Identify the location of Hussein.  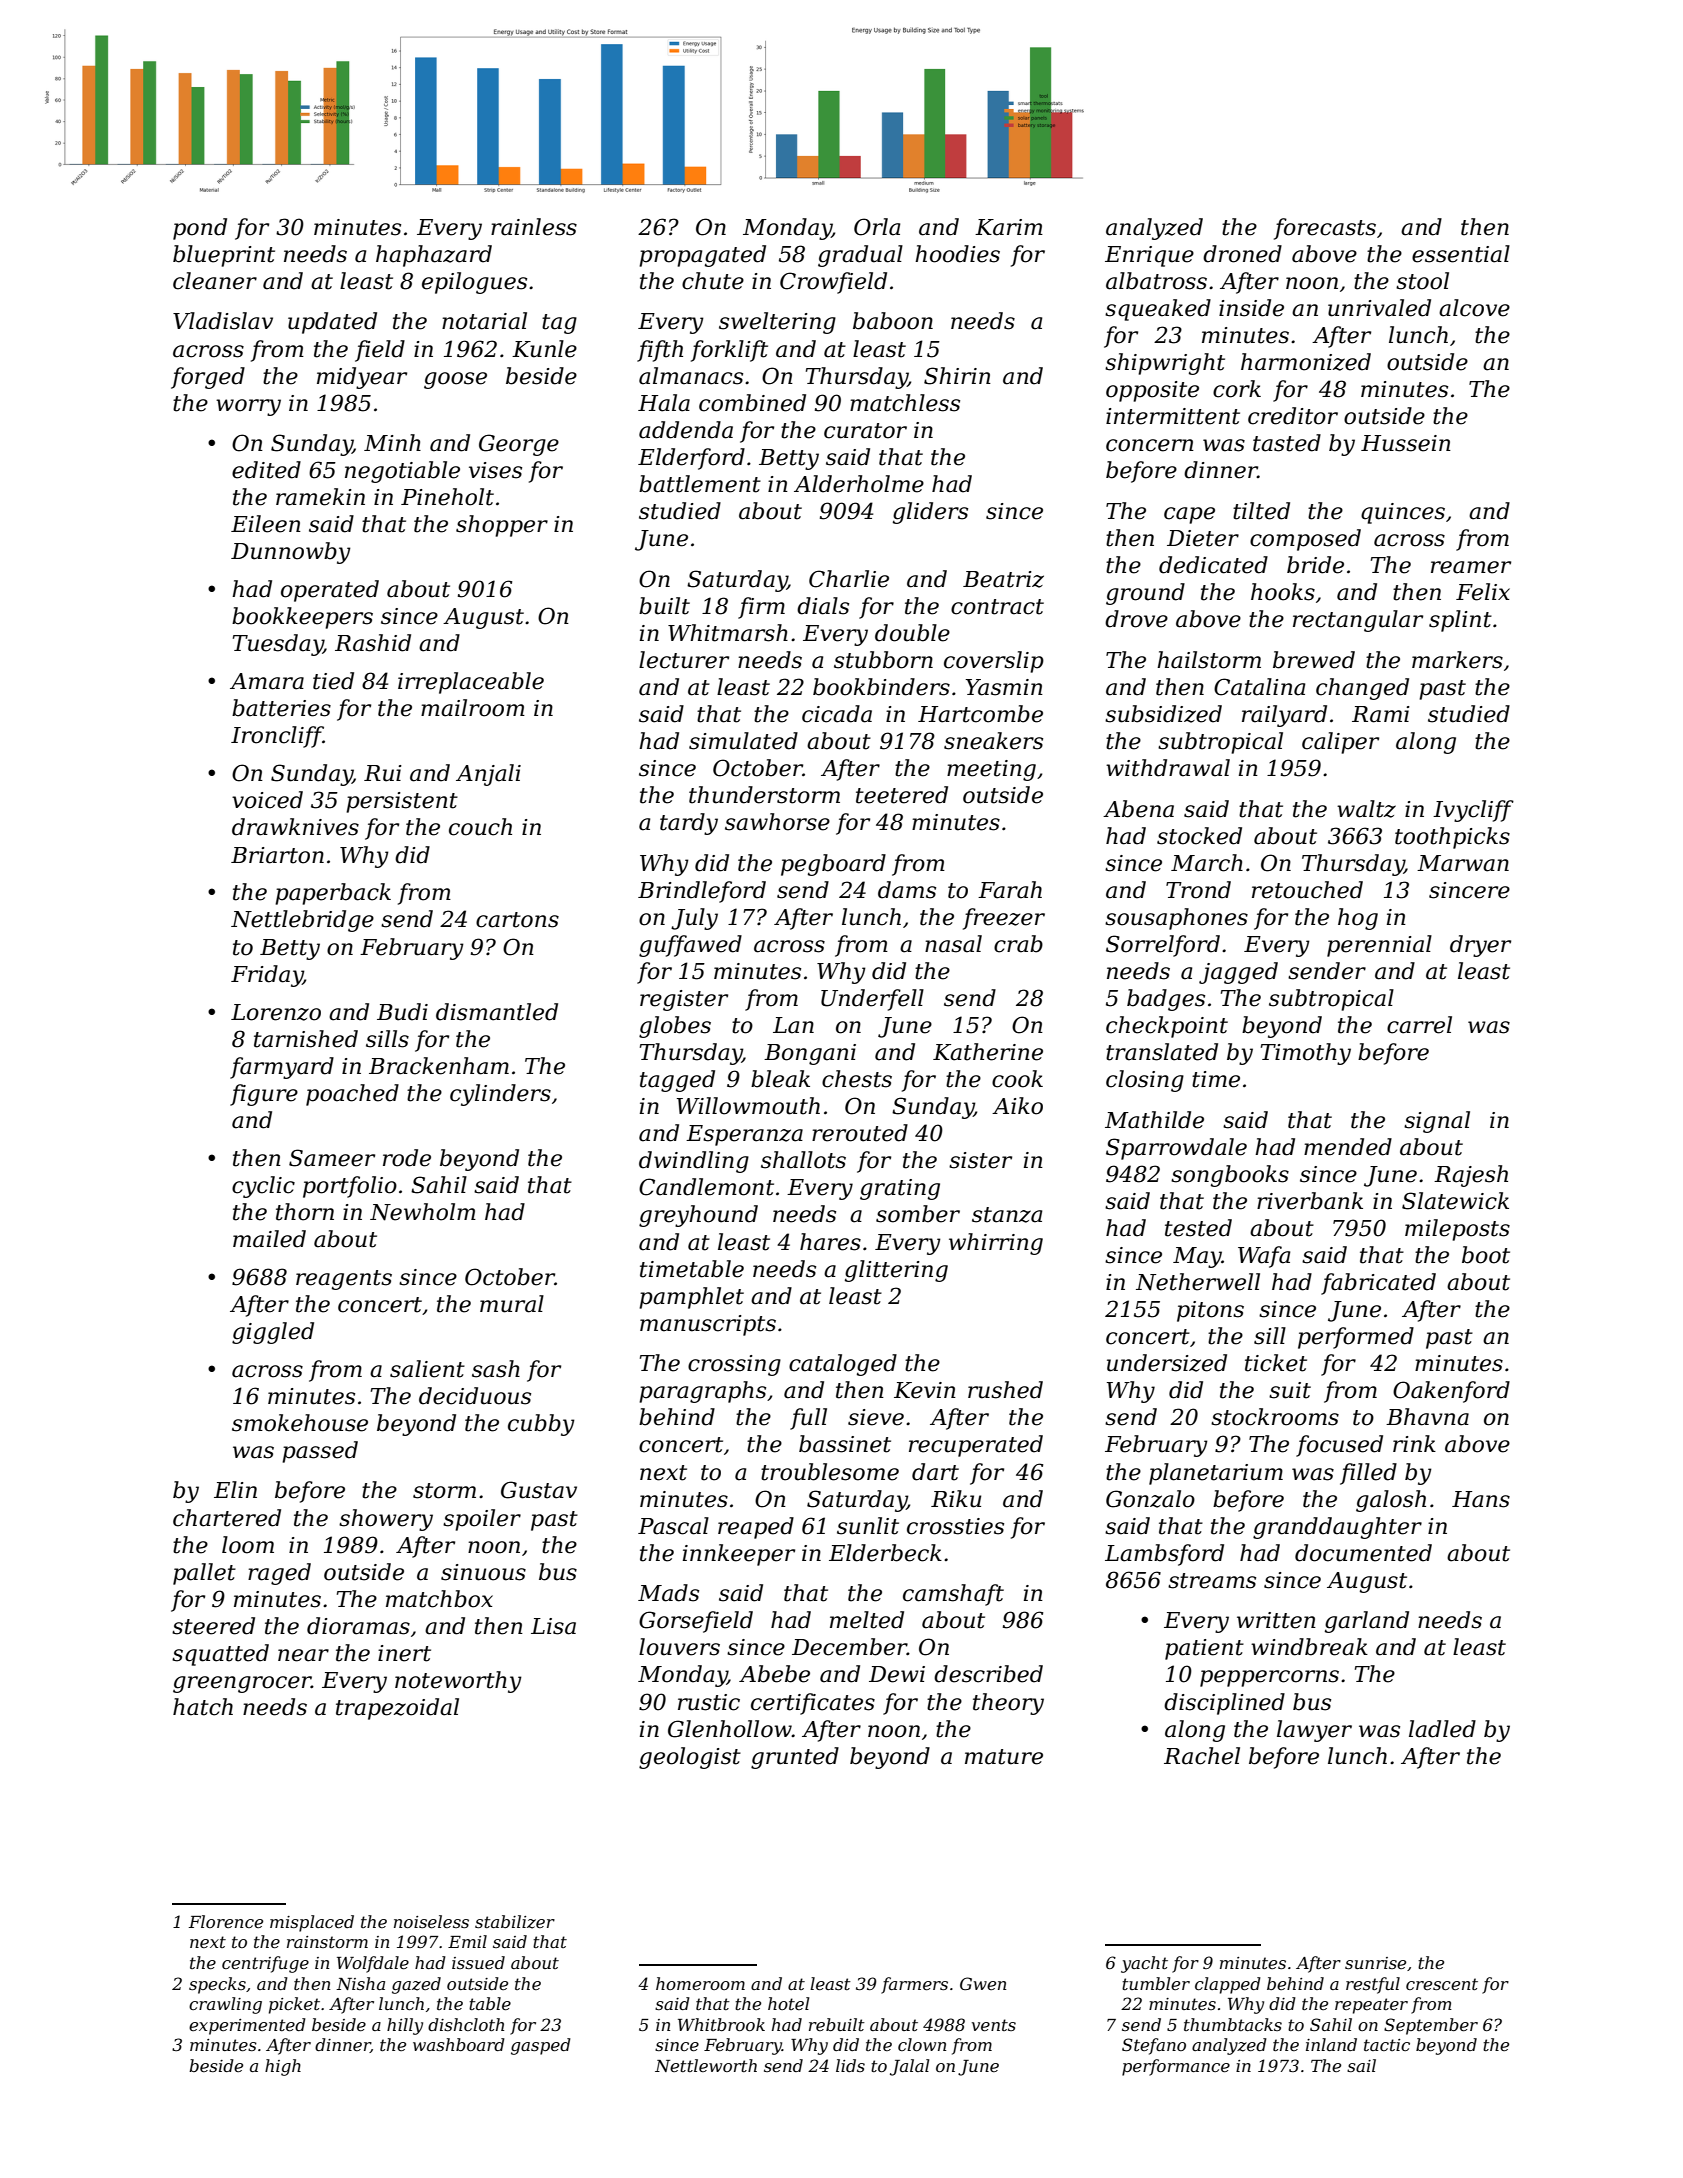
(1406, 443).
